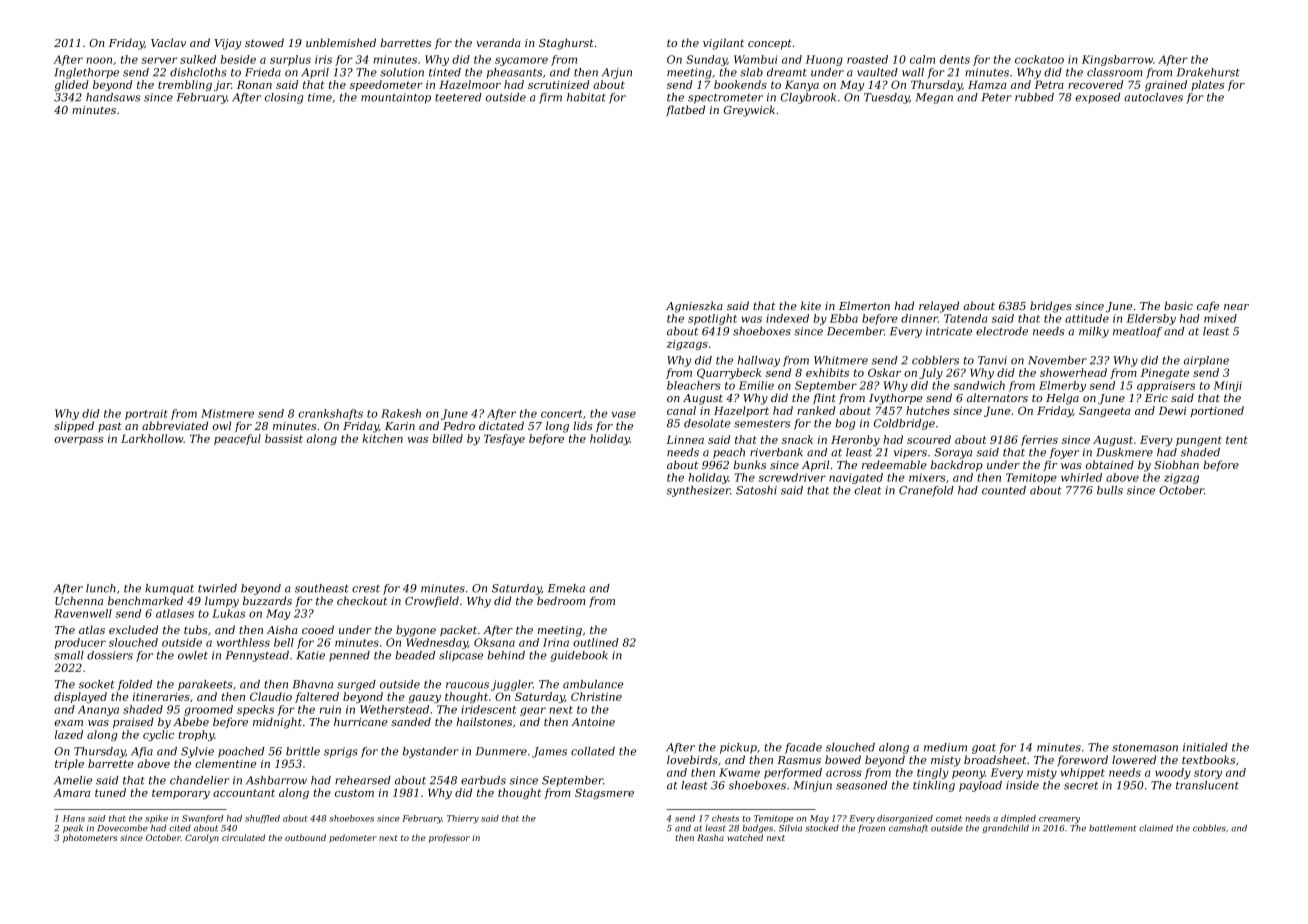 Image resolution: width=1308 pixels, height=924 pixels. Describe the element at coordinates (1178, 305) in the page. I see `basic` at that location.
